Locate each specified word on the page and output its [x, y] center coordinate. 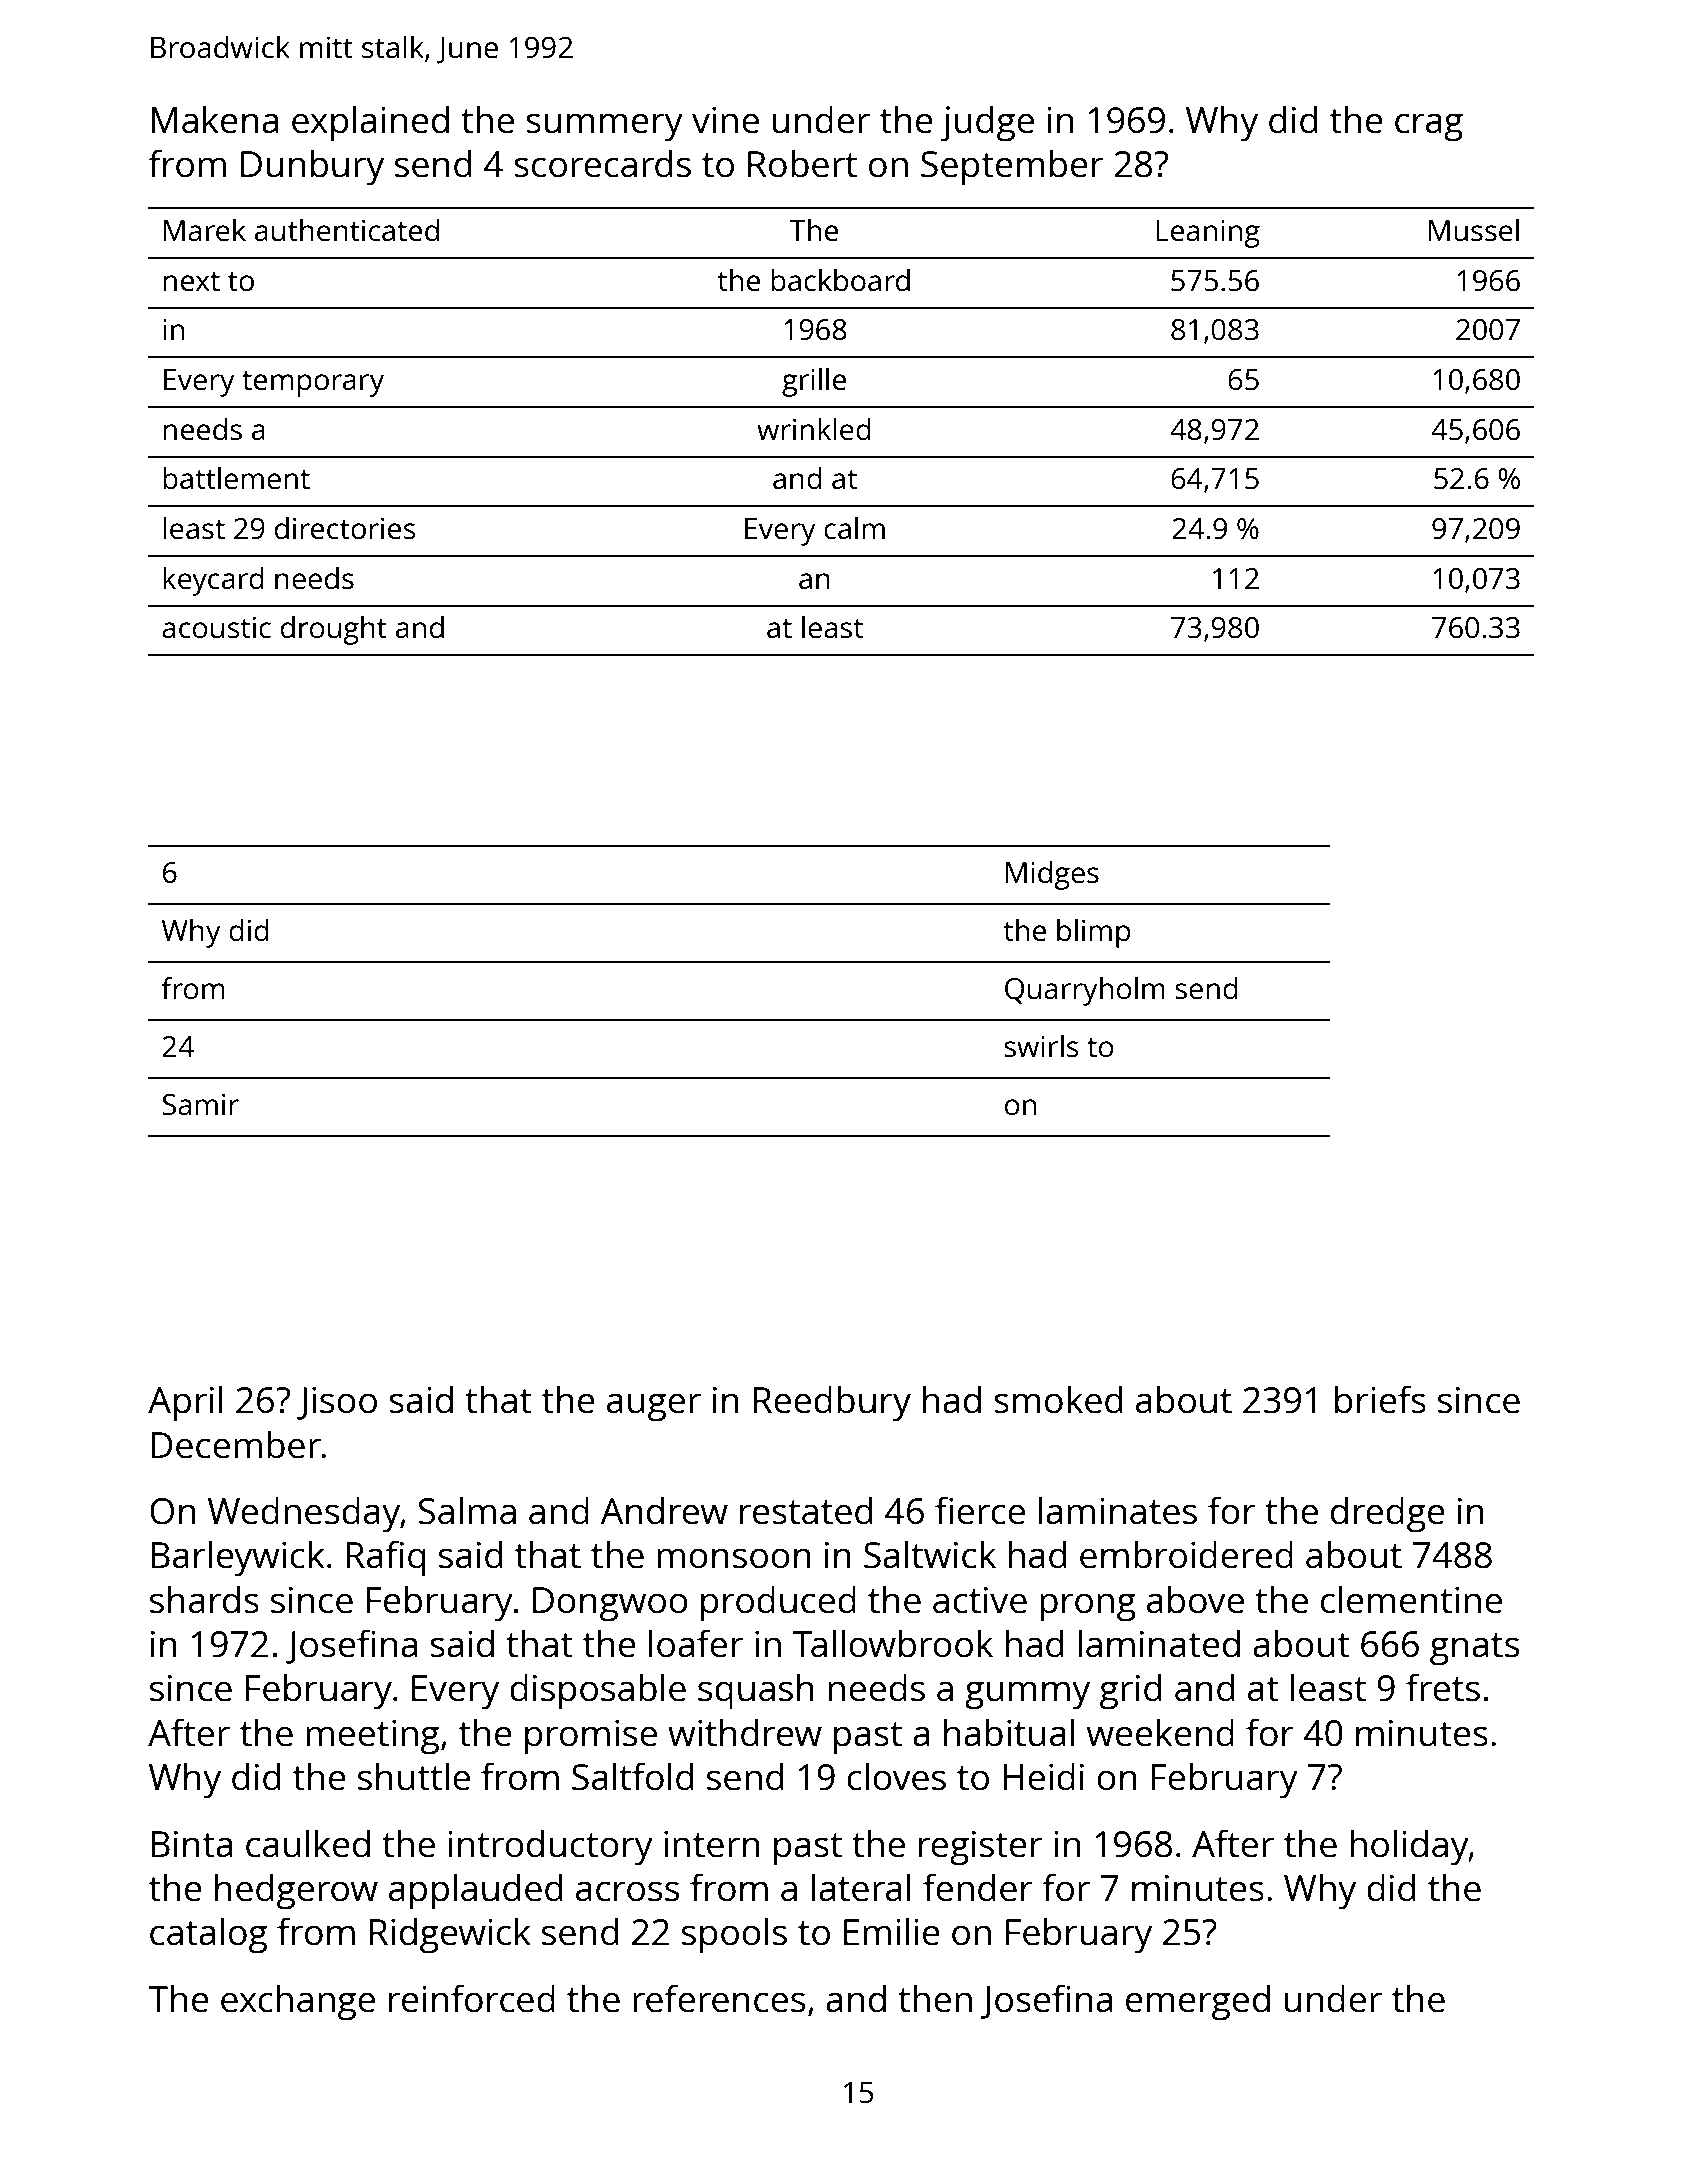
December [236, 1444]
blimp [1093, 933]
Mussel [1474, 230]
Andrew [664, 1510]
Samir [200, 1104]
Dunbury [312, 167]
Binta [191, 1844]
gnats [1474, 1649]
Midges [1052, 875]
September [1012, 167]
